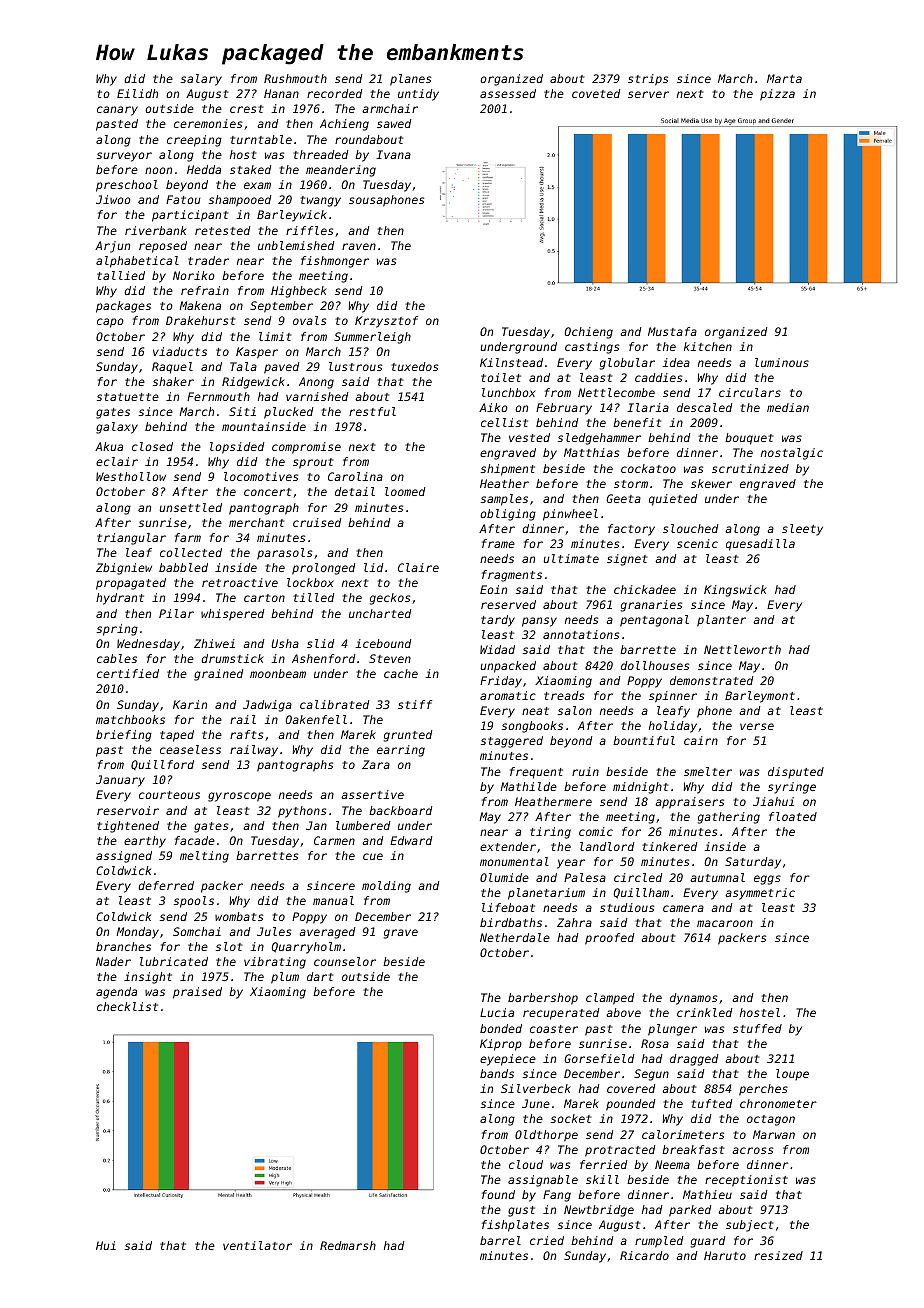 This screenshot has width=924, height=1308. What do you see at coordinates (295, 78) in the screenshot?
I see `Rushmouth` at bounding box center [295, 78].
